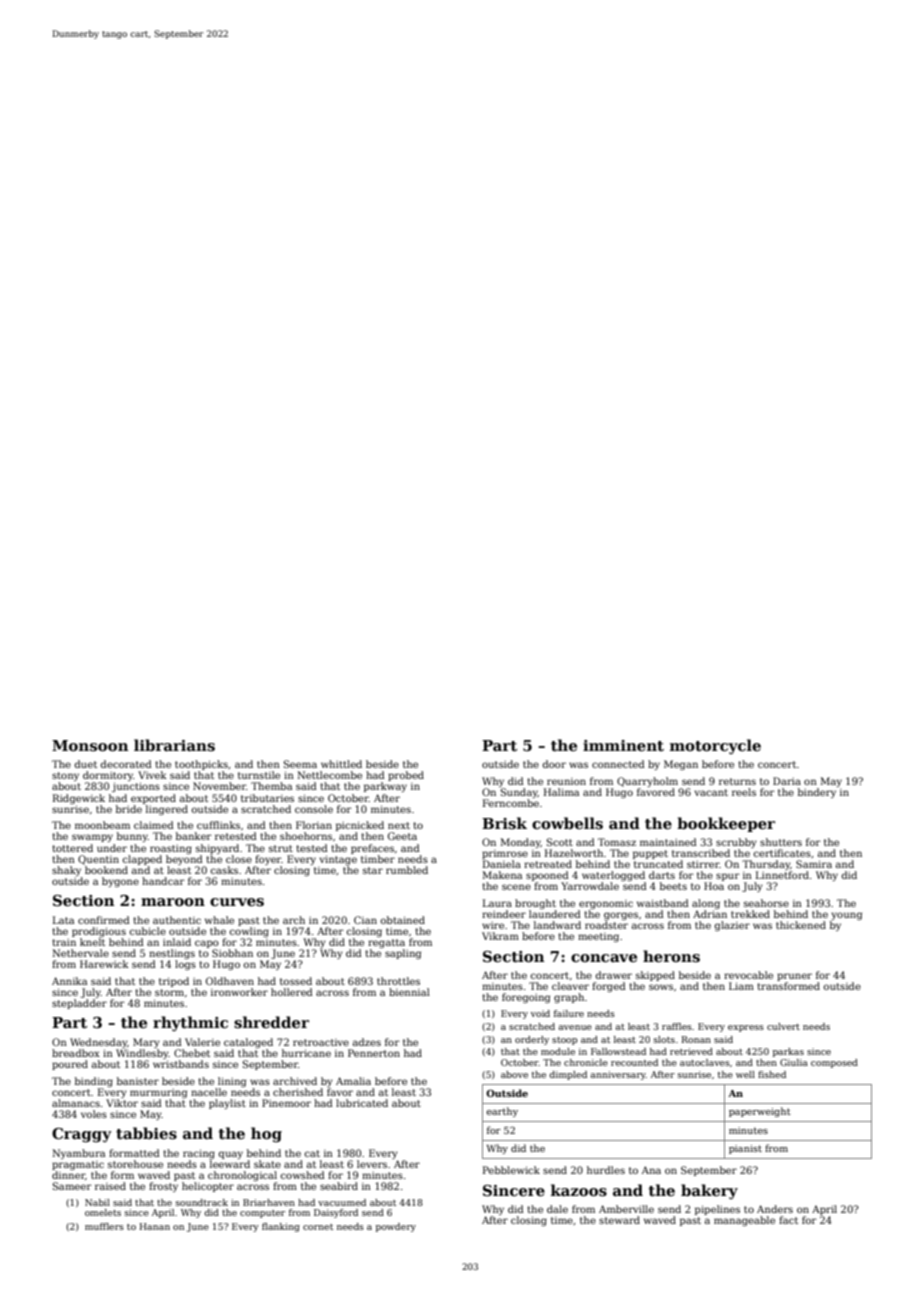 Image resolution: width=924 pixels, height=1308 pixels. I want to click on returns, so click(737, 781).
